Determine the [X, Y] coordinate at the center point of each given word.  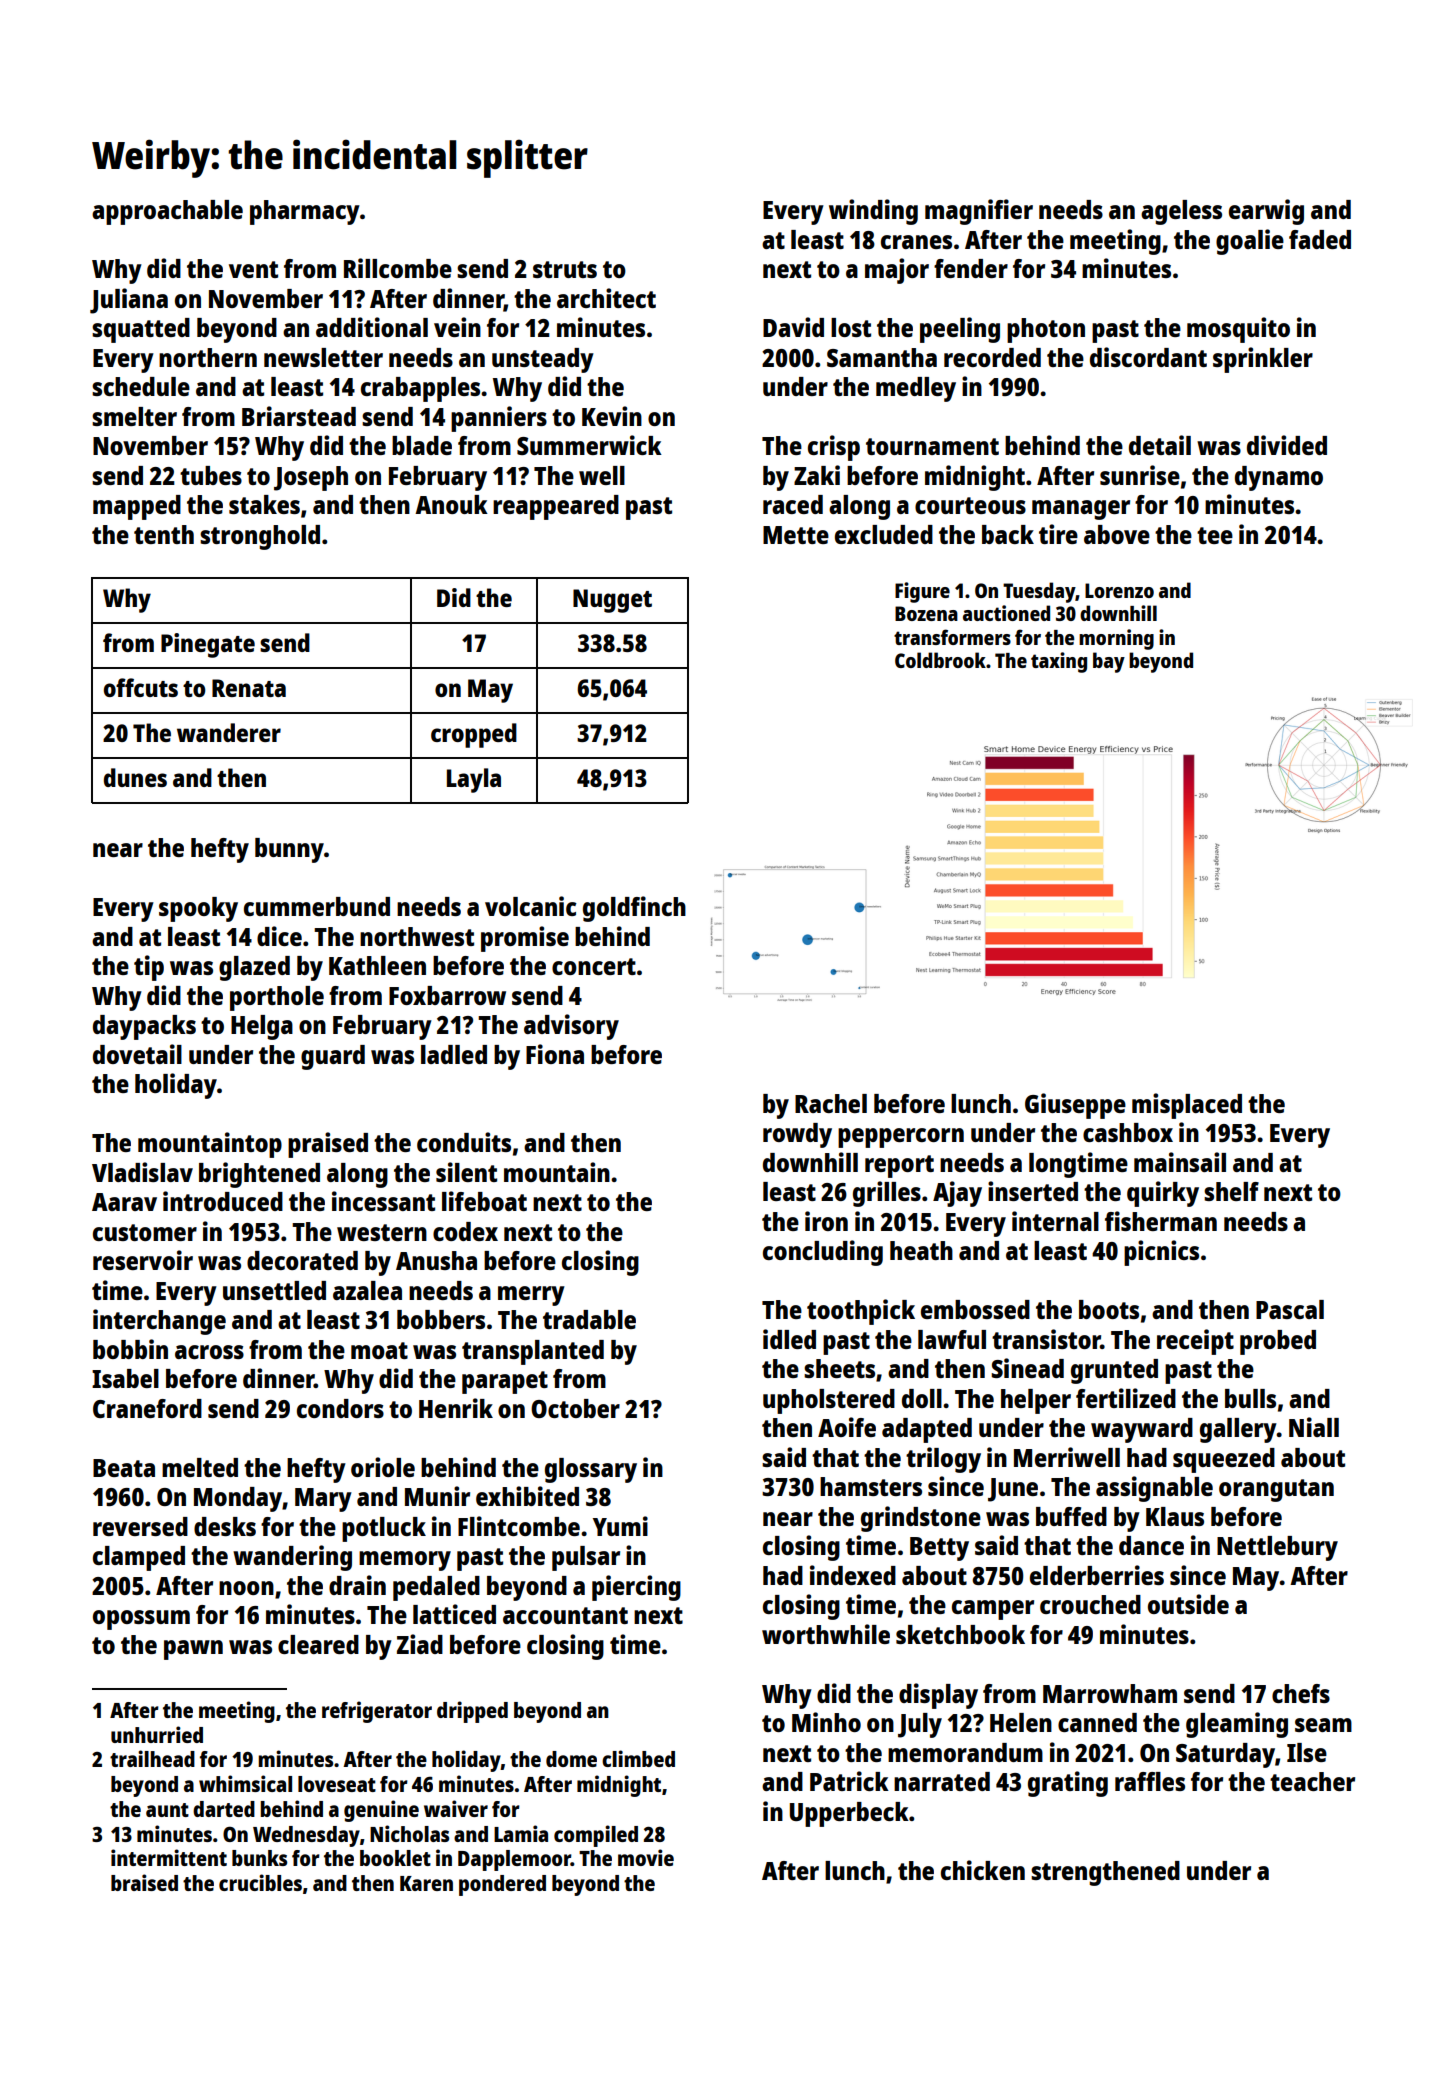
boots [1109, 1309]
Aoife [847, 1427]
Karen [426, 1883]
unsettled [274, 1290]
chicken [983, 1870]
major [897, 271]
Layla [474, 780]
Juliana [129, 301]
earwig [1266, 212]
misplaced [1187, 1106]
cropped [474, 735]
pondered [502, 1885]
